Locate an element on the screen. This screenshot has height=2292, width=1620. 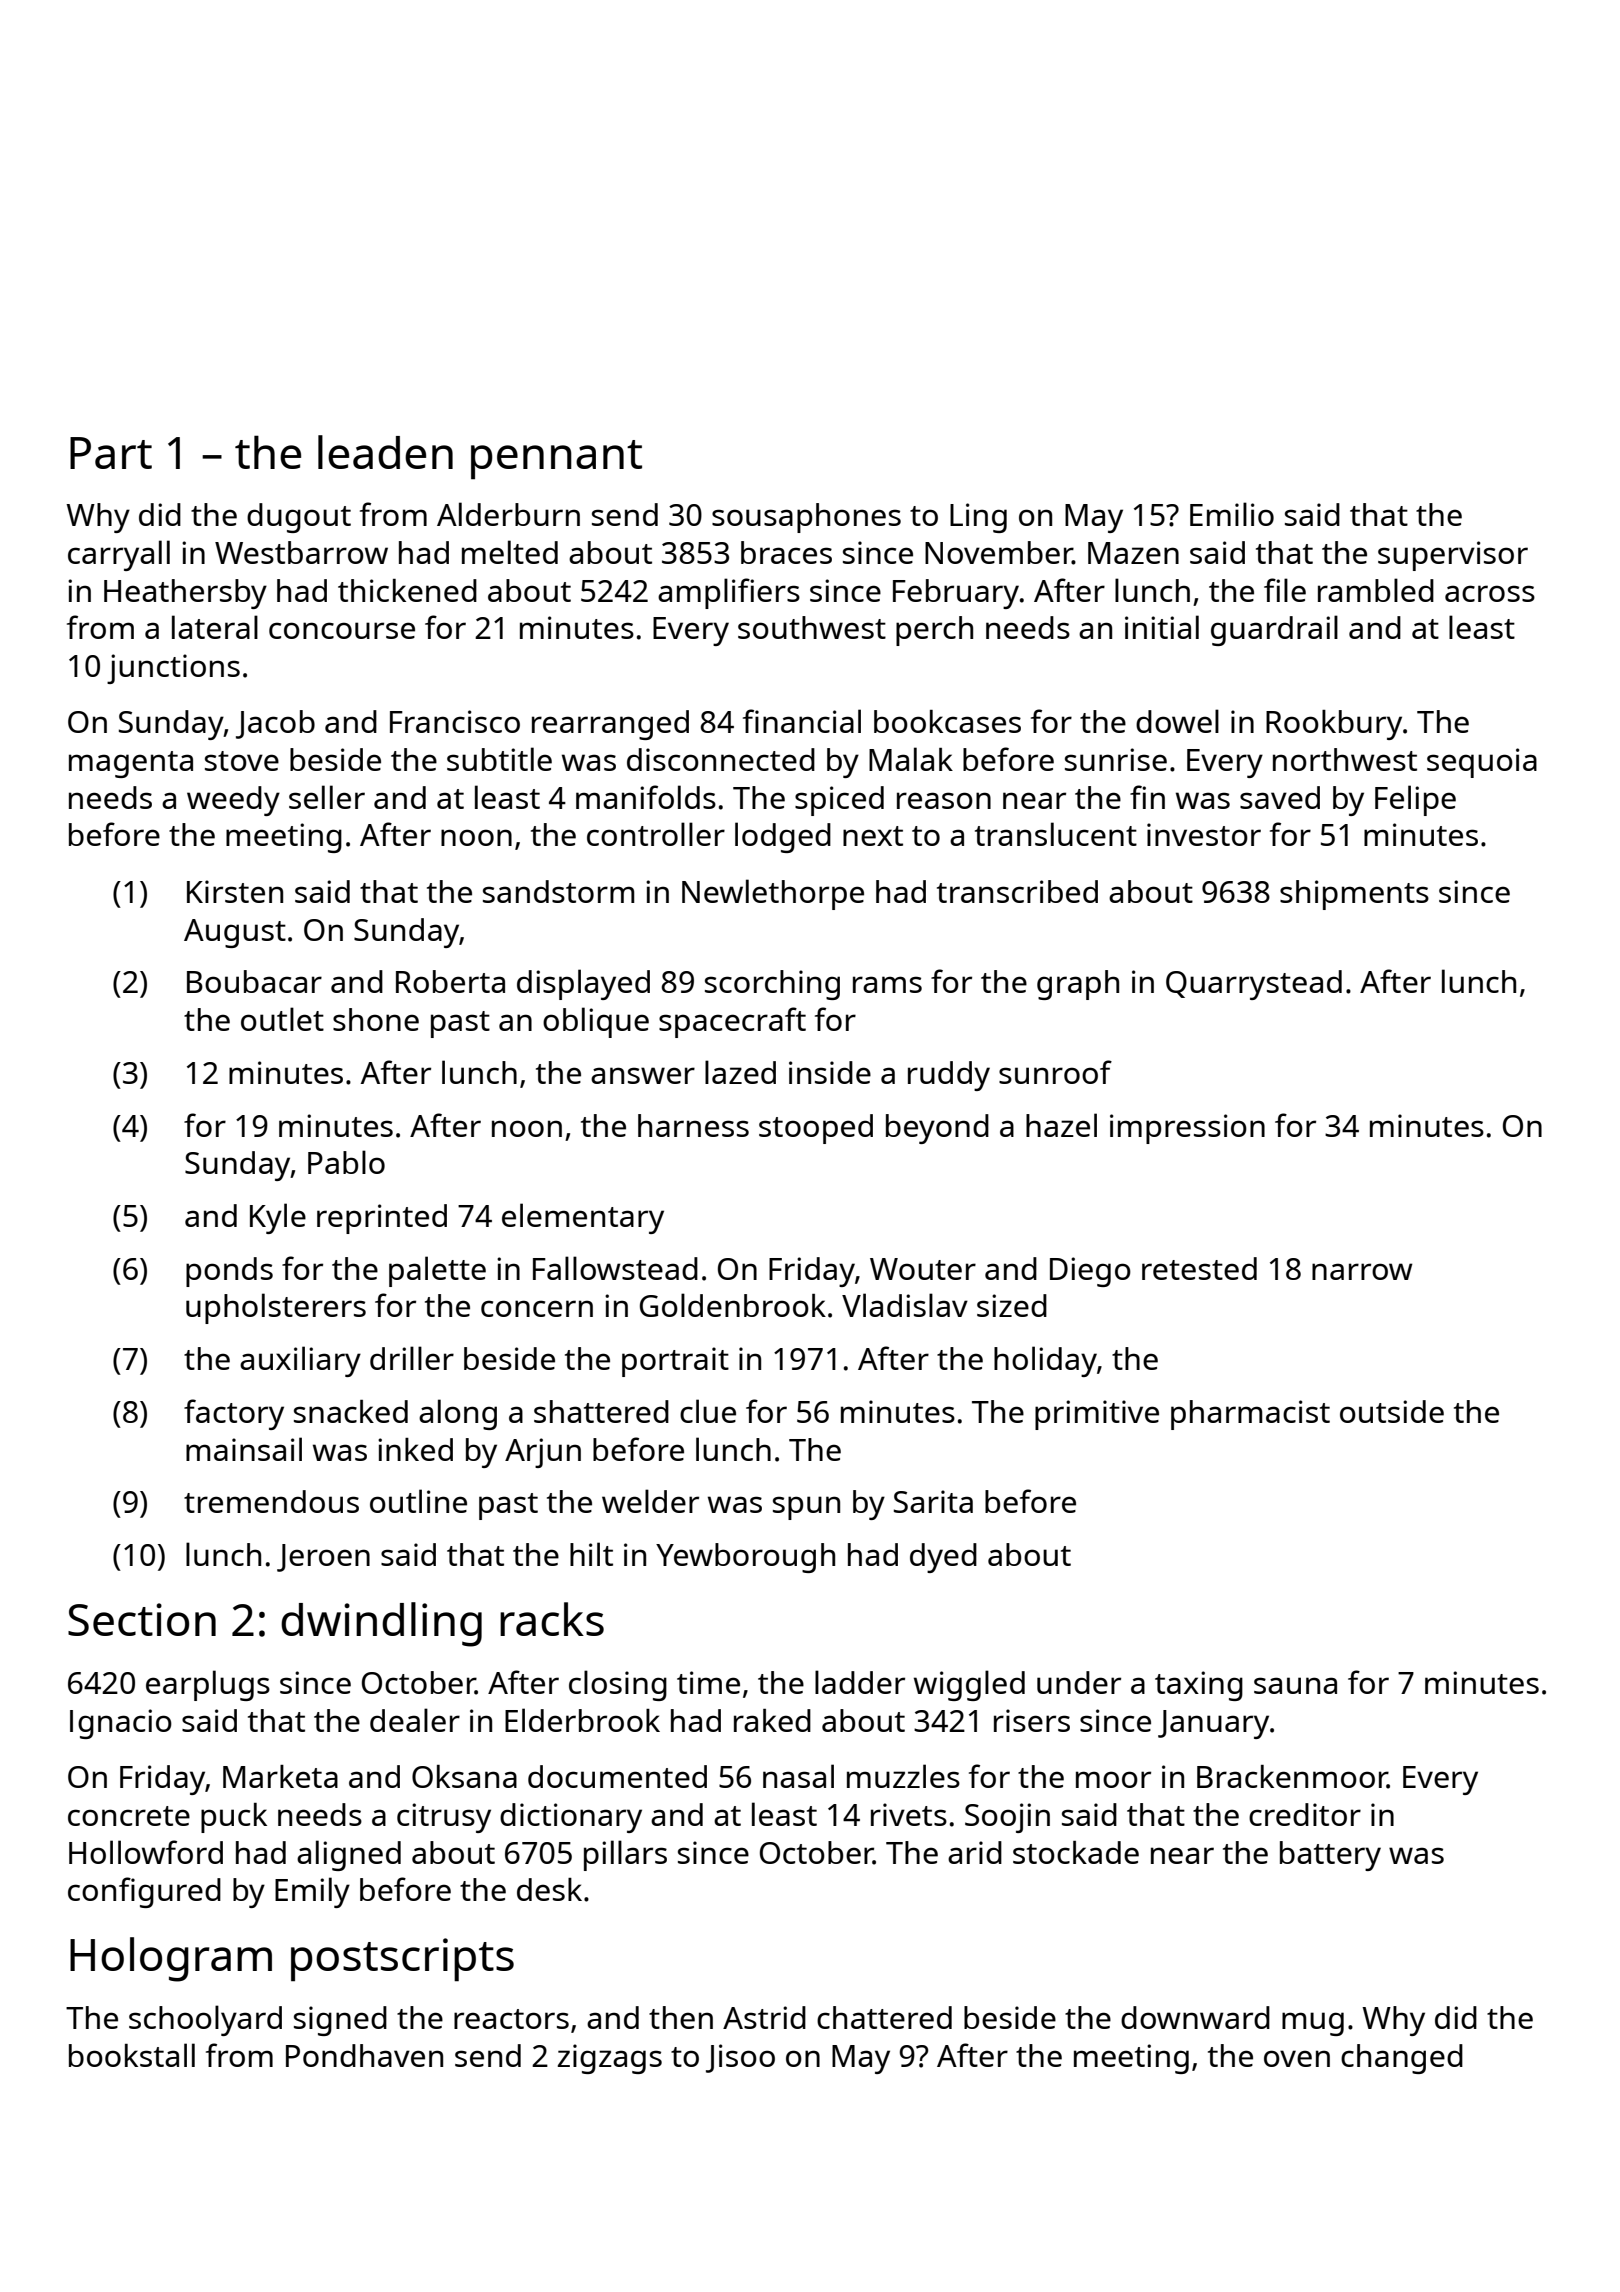
Emilio is located at coordinates (1232, 514).
